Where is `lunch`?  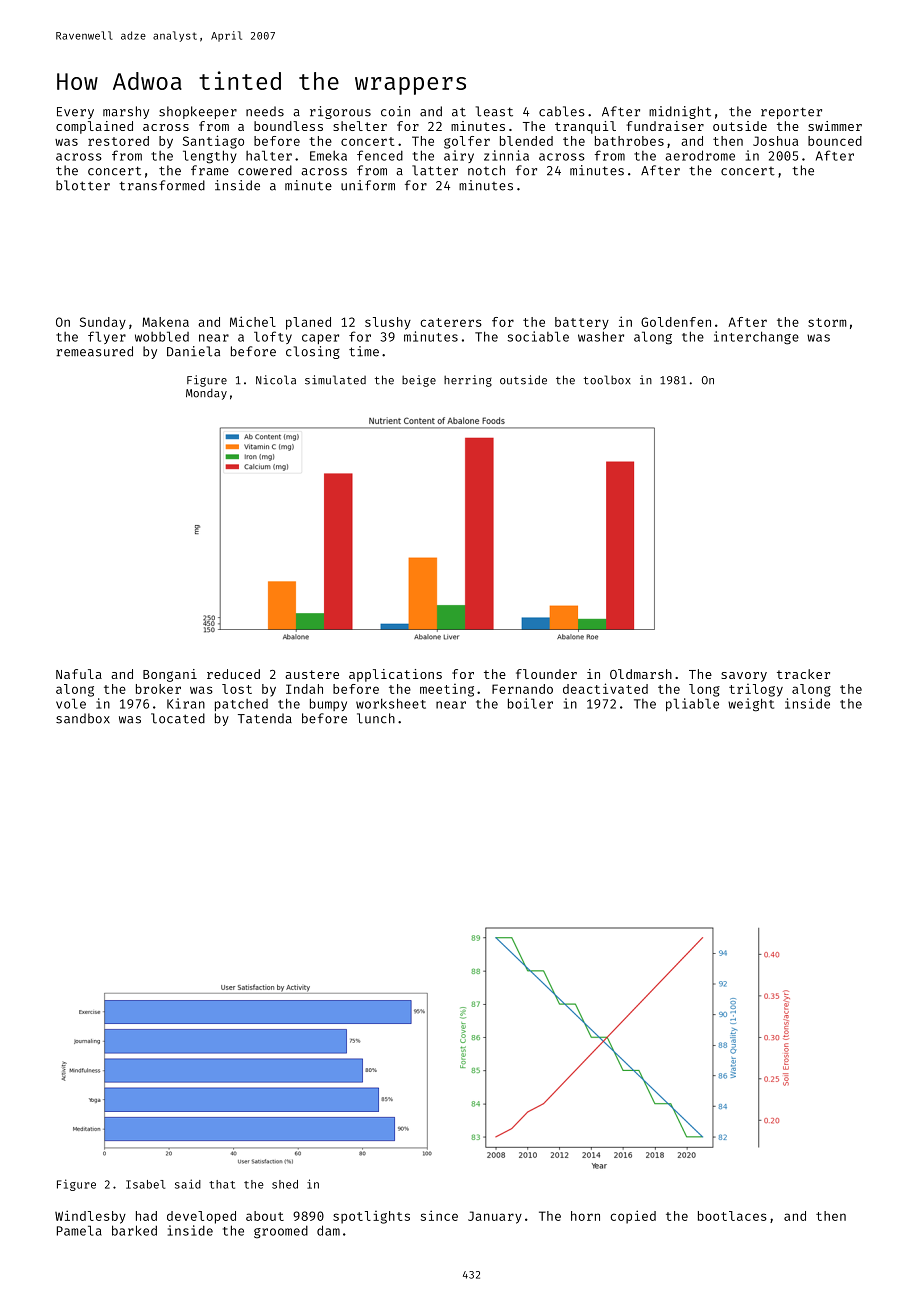 lunch is located at coordinates (376, 718).
